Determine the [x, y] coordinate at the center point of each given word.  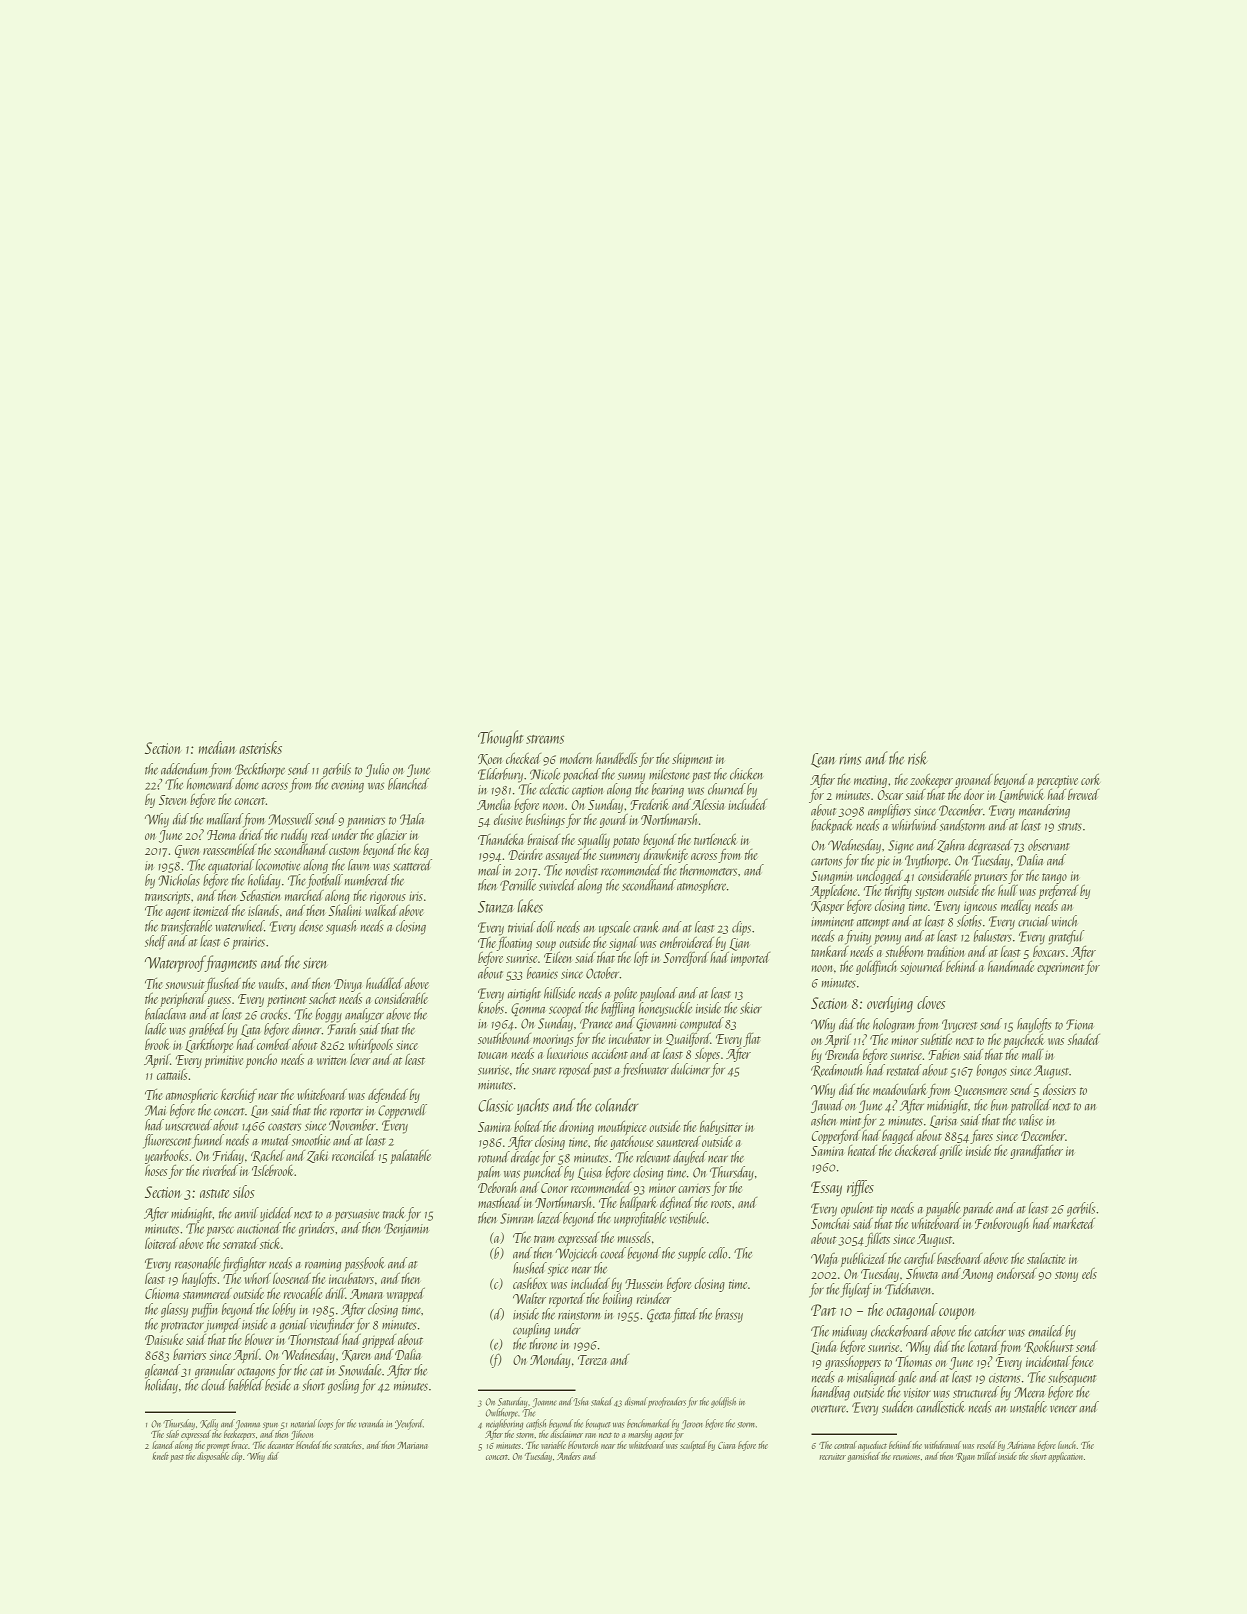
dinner [307, 1029]
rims [850, 759]
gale [907, 1378]
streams [545, 739]
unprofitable [640, 1219]
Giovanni [656, 1024]
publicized [864, 1260]
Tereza [592, 1360]
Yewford [409, 1424]
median [217, 747]
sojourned [922, 968]
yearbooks [167, 1157]
